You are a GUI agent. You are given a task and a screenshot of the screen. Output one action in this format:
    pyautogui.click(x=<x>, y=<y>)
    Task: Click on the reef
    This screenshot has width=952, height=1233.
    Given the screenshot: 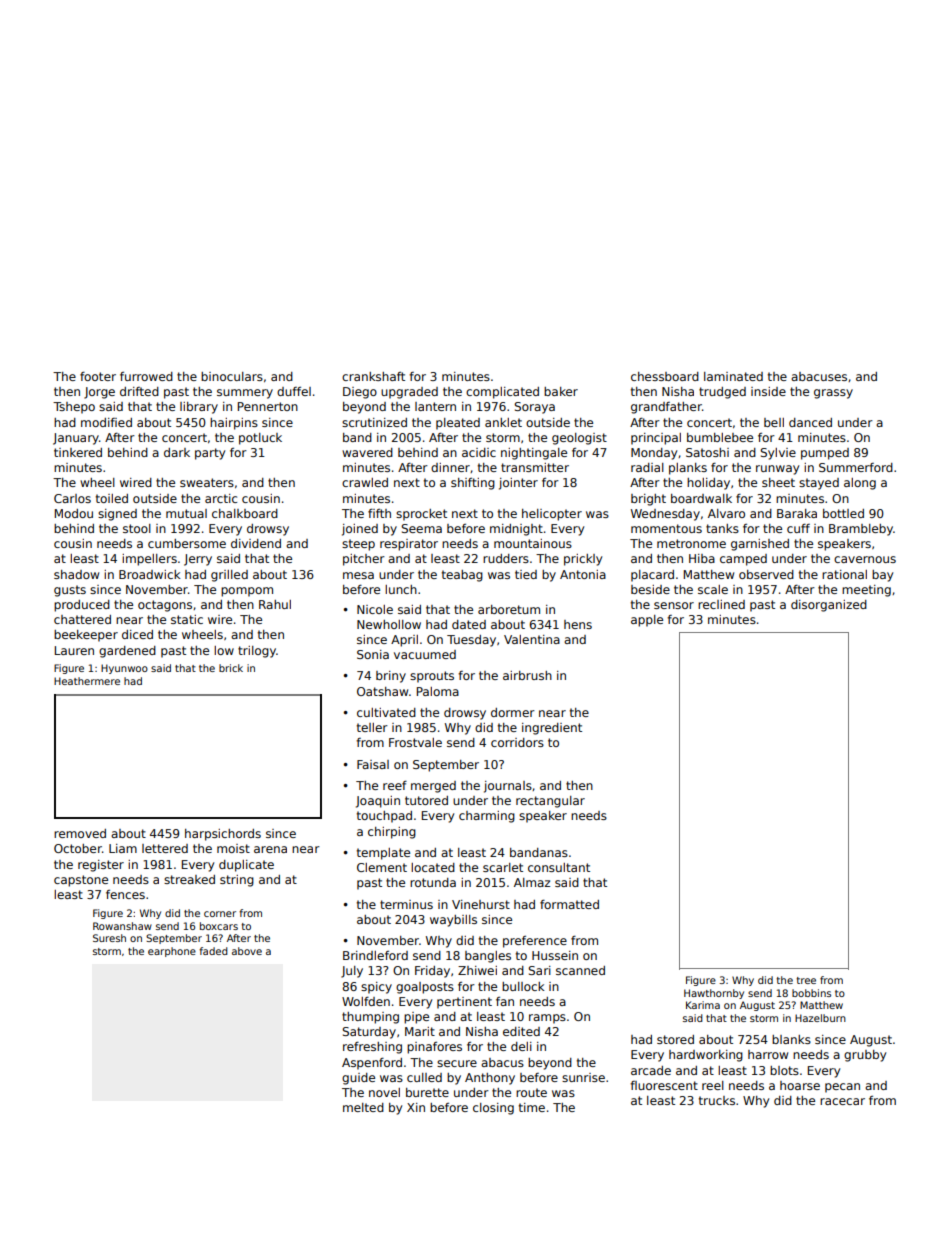 What is the action you would take?
    pyautogui.click(x=395, y=785)
